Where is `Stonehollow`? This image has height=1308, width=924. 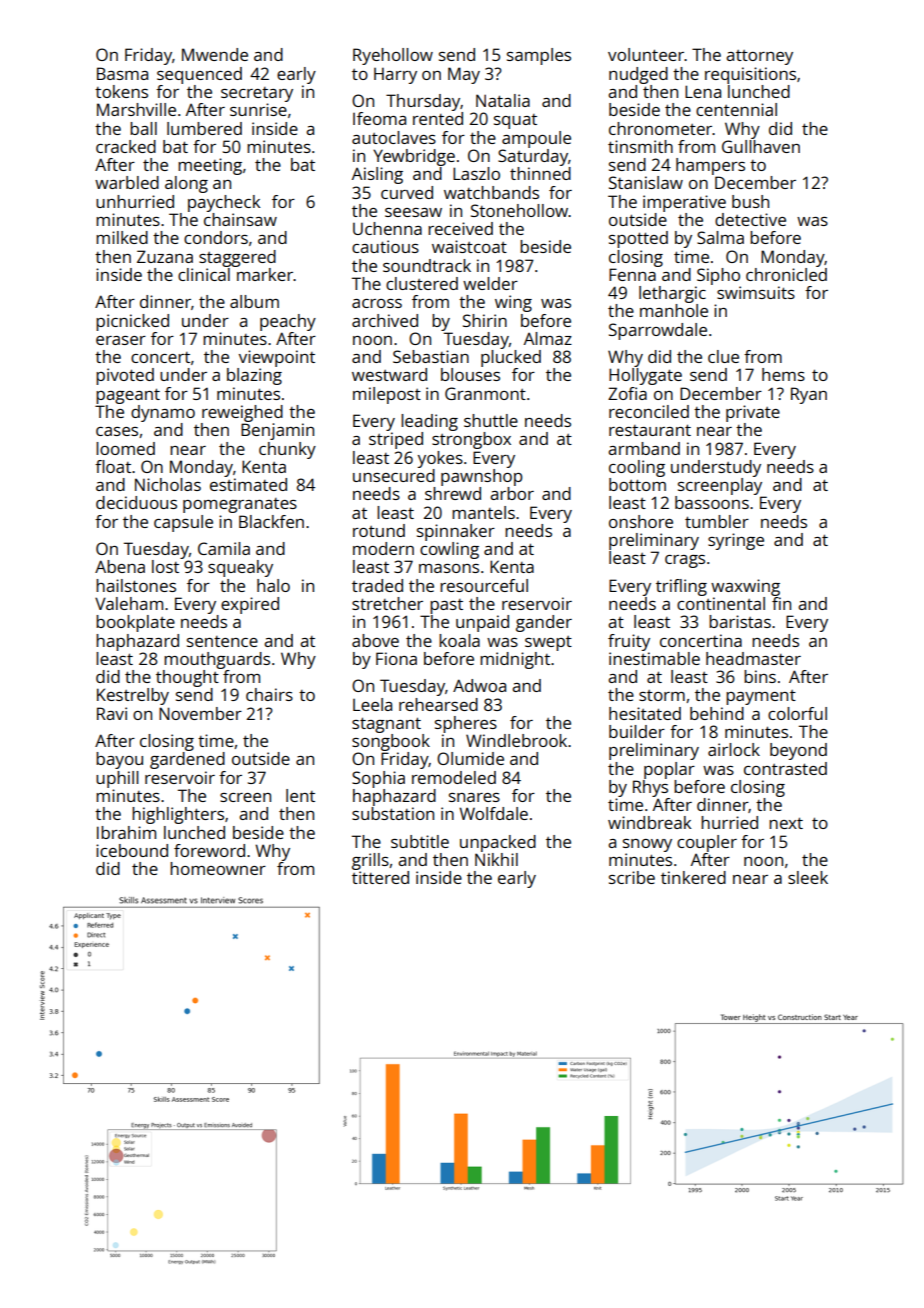 Stonehollow is located at coordinates (519, 210).
